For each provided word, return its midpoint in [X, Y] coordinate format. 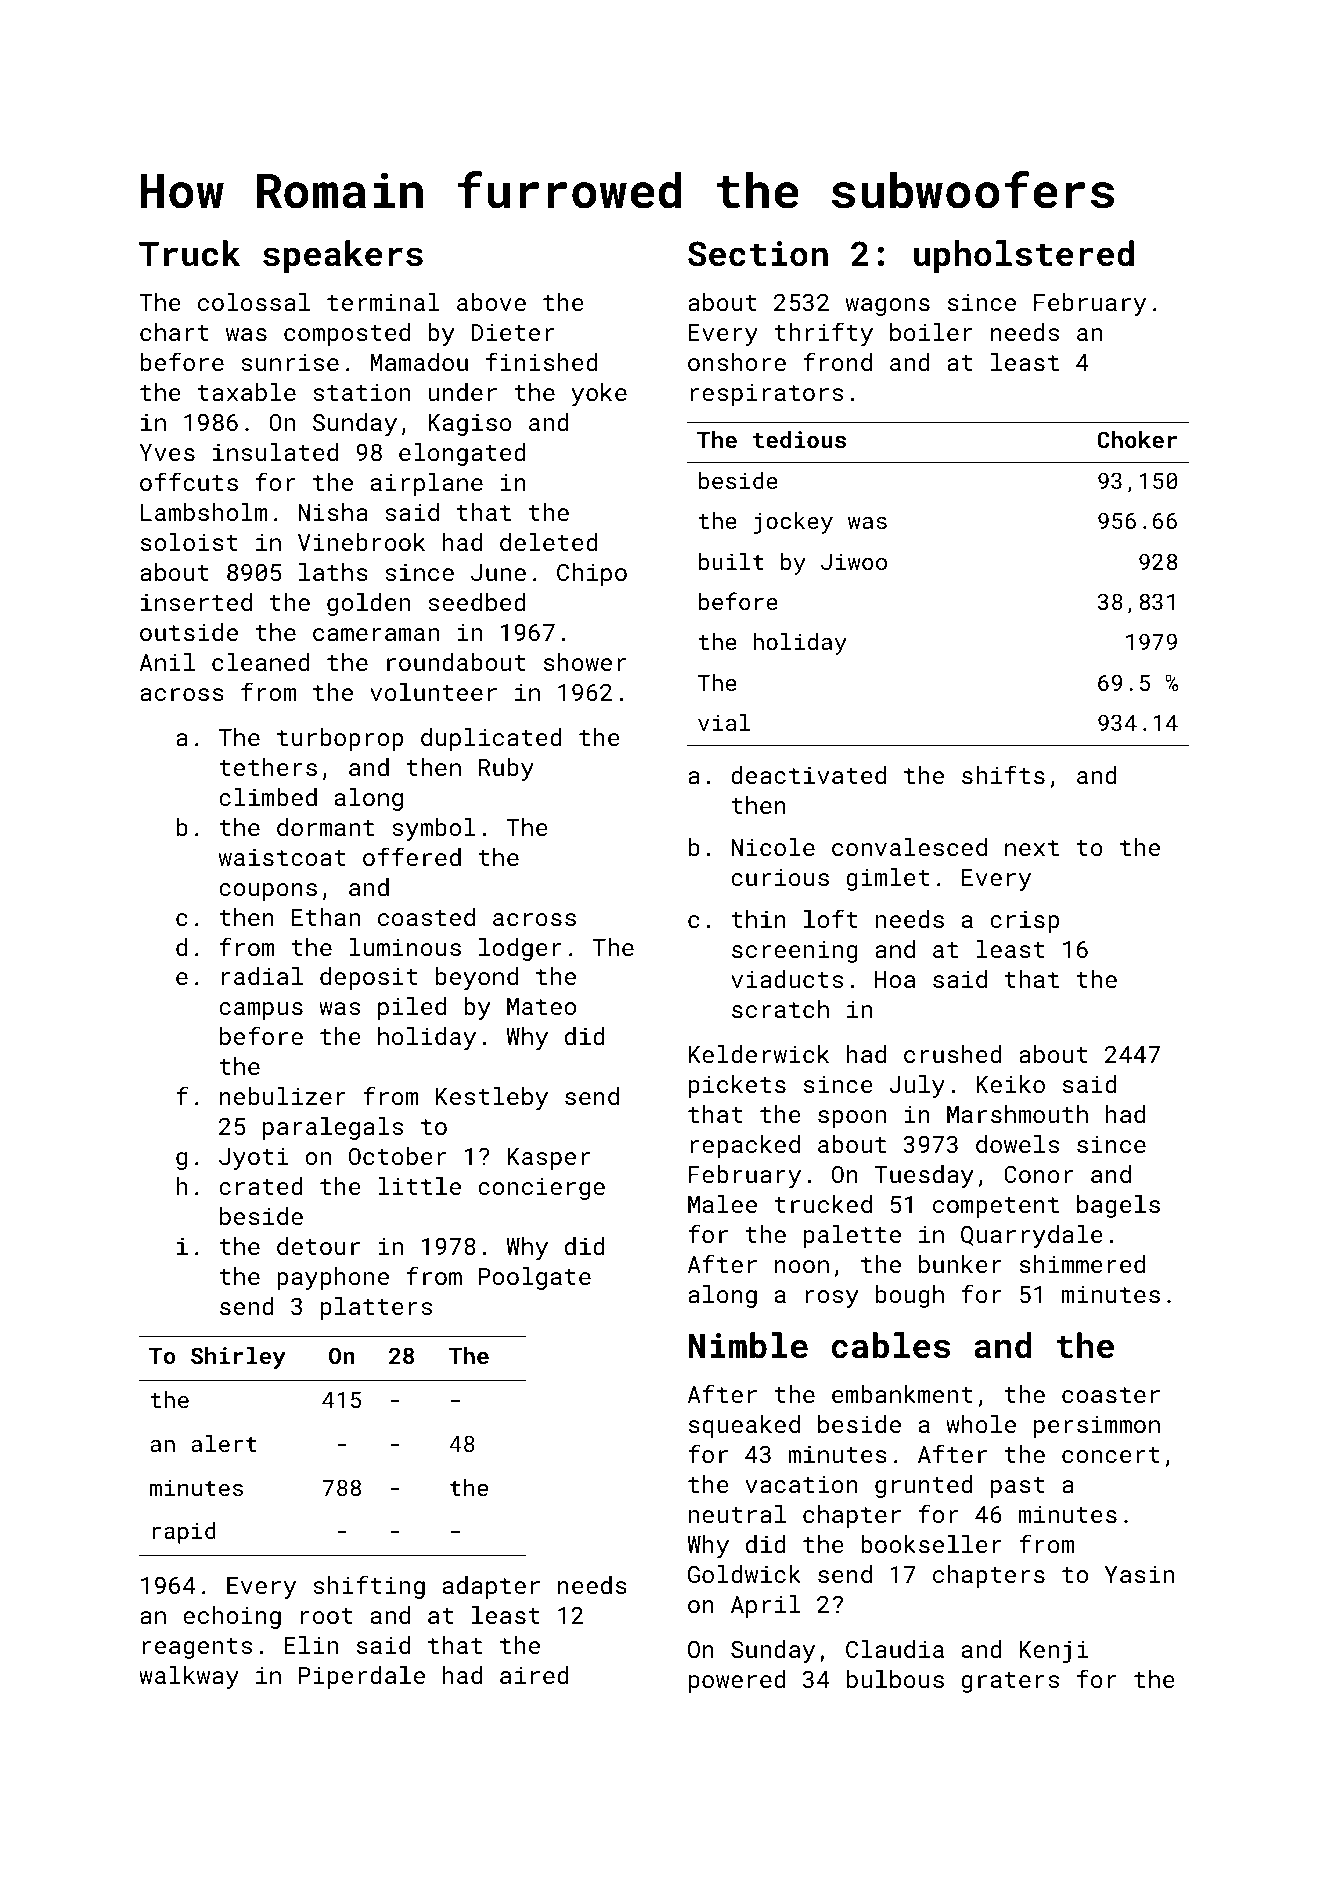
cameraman [376, 634]
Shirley [238, 1358]
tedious [799, 439]
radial [262, 976]
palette [852, 1236]
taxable [247, 392]
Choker [1137, 439]
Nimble [748, 1345]
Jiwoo [854, 561]
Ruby [506, 769]
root [327, 1616]
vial [724, 722]
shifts [1003, 774]
